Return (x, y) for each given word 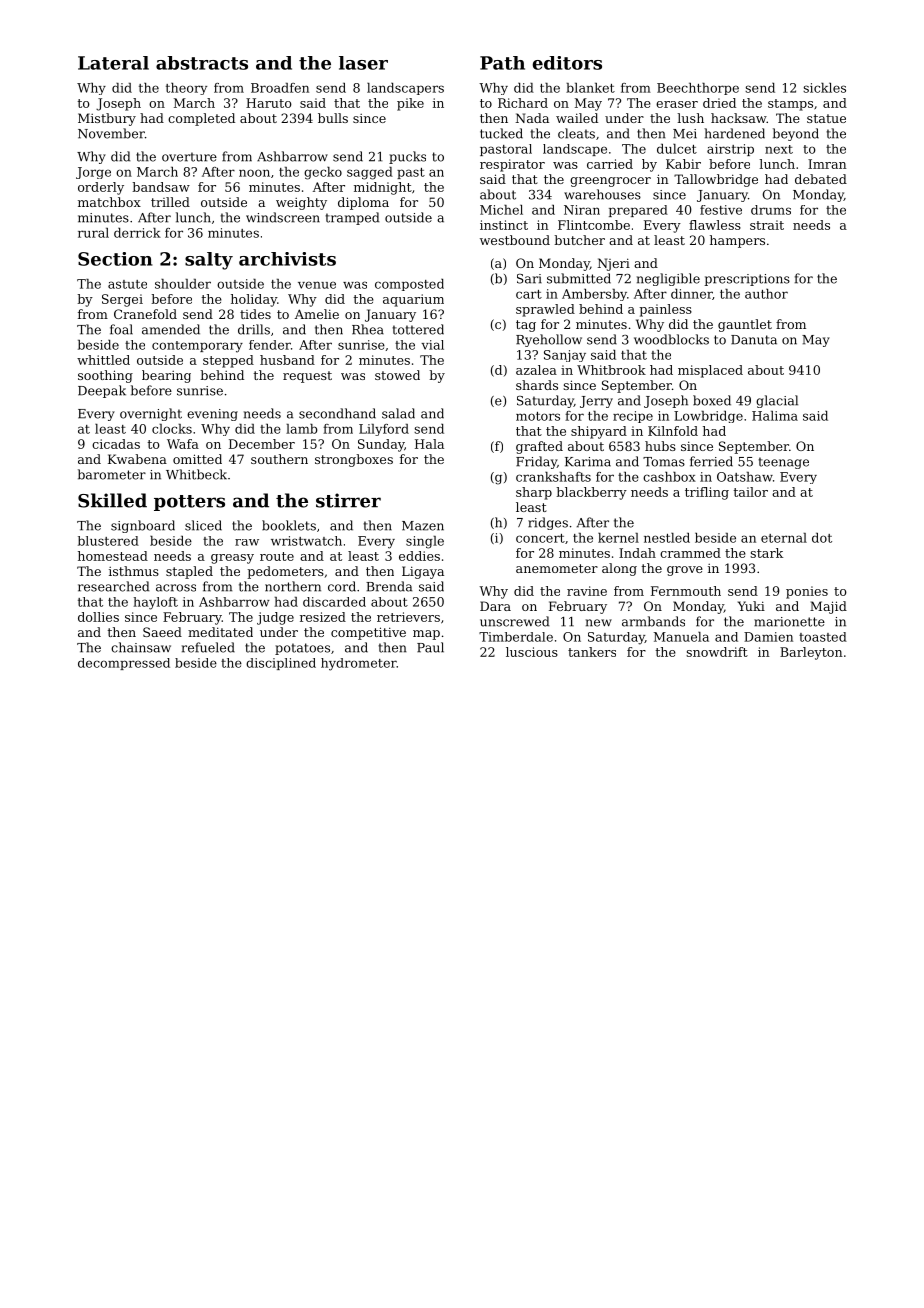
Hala (429, 444)
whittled (103, 360)
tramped (352, 218)
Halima (775, 416)
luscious (532, 652)
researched (113, 586)
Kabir (683, 164)
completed (201, 119)
